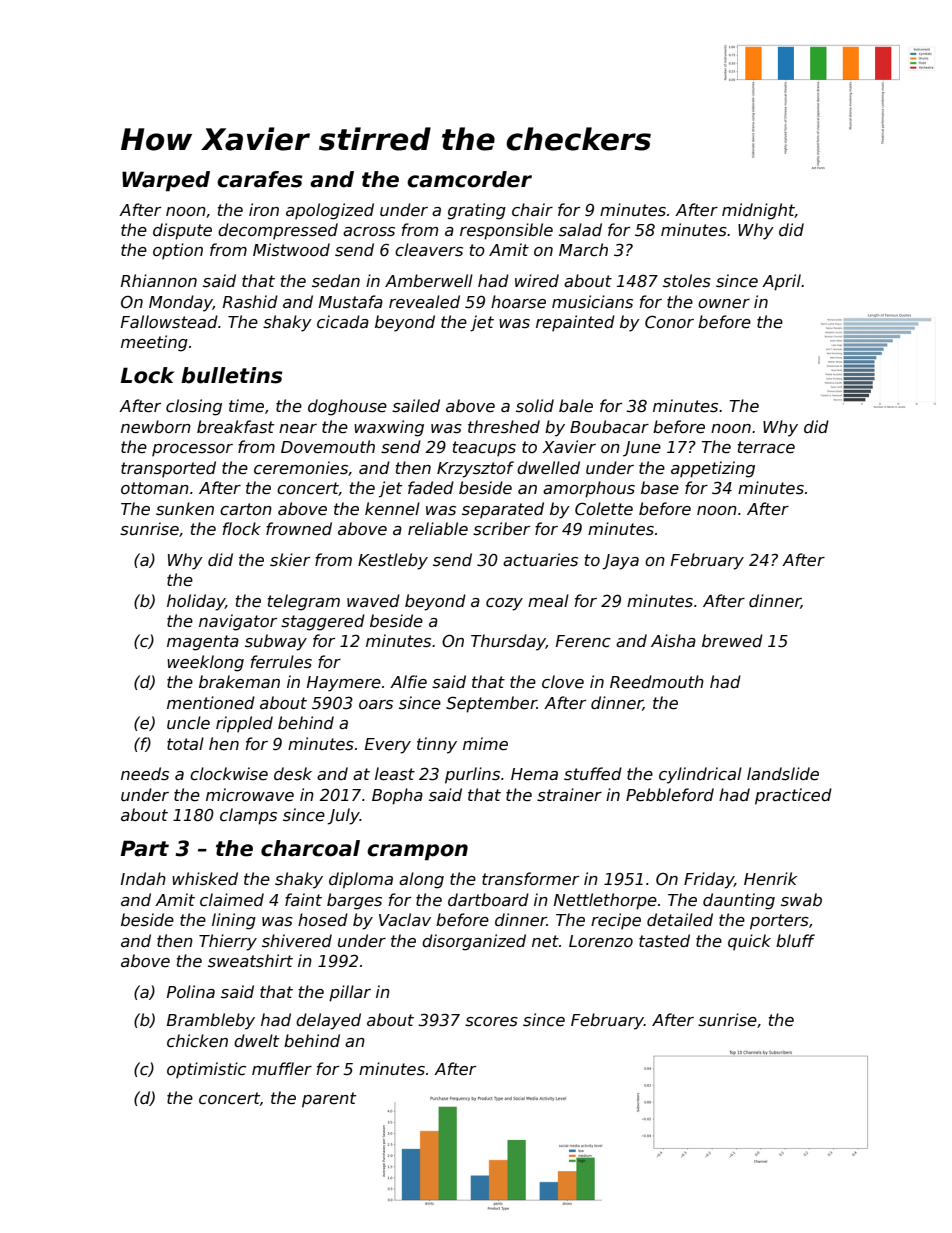 Image resolution: width=952 pixels, height=1233 pixels. I want to click on Henrik, so click(770, 879).
